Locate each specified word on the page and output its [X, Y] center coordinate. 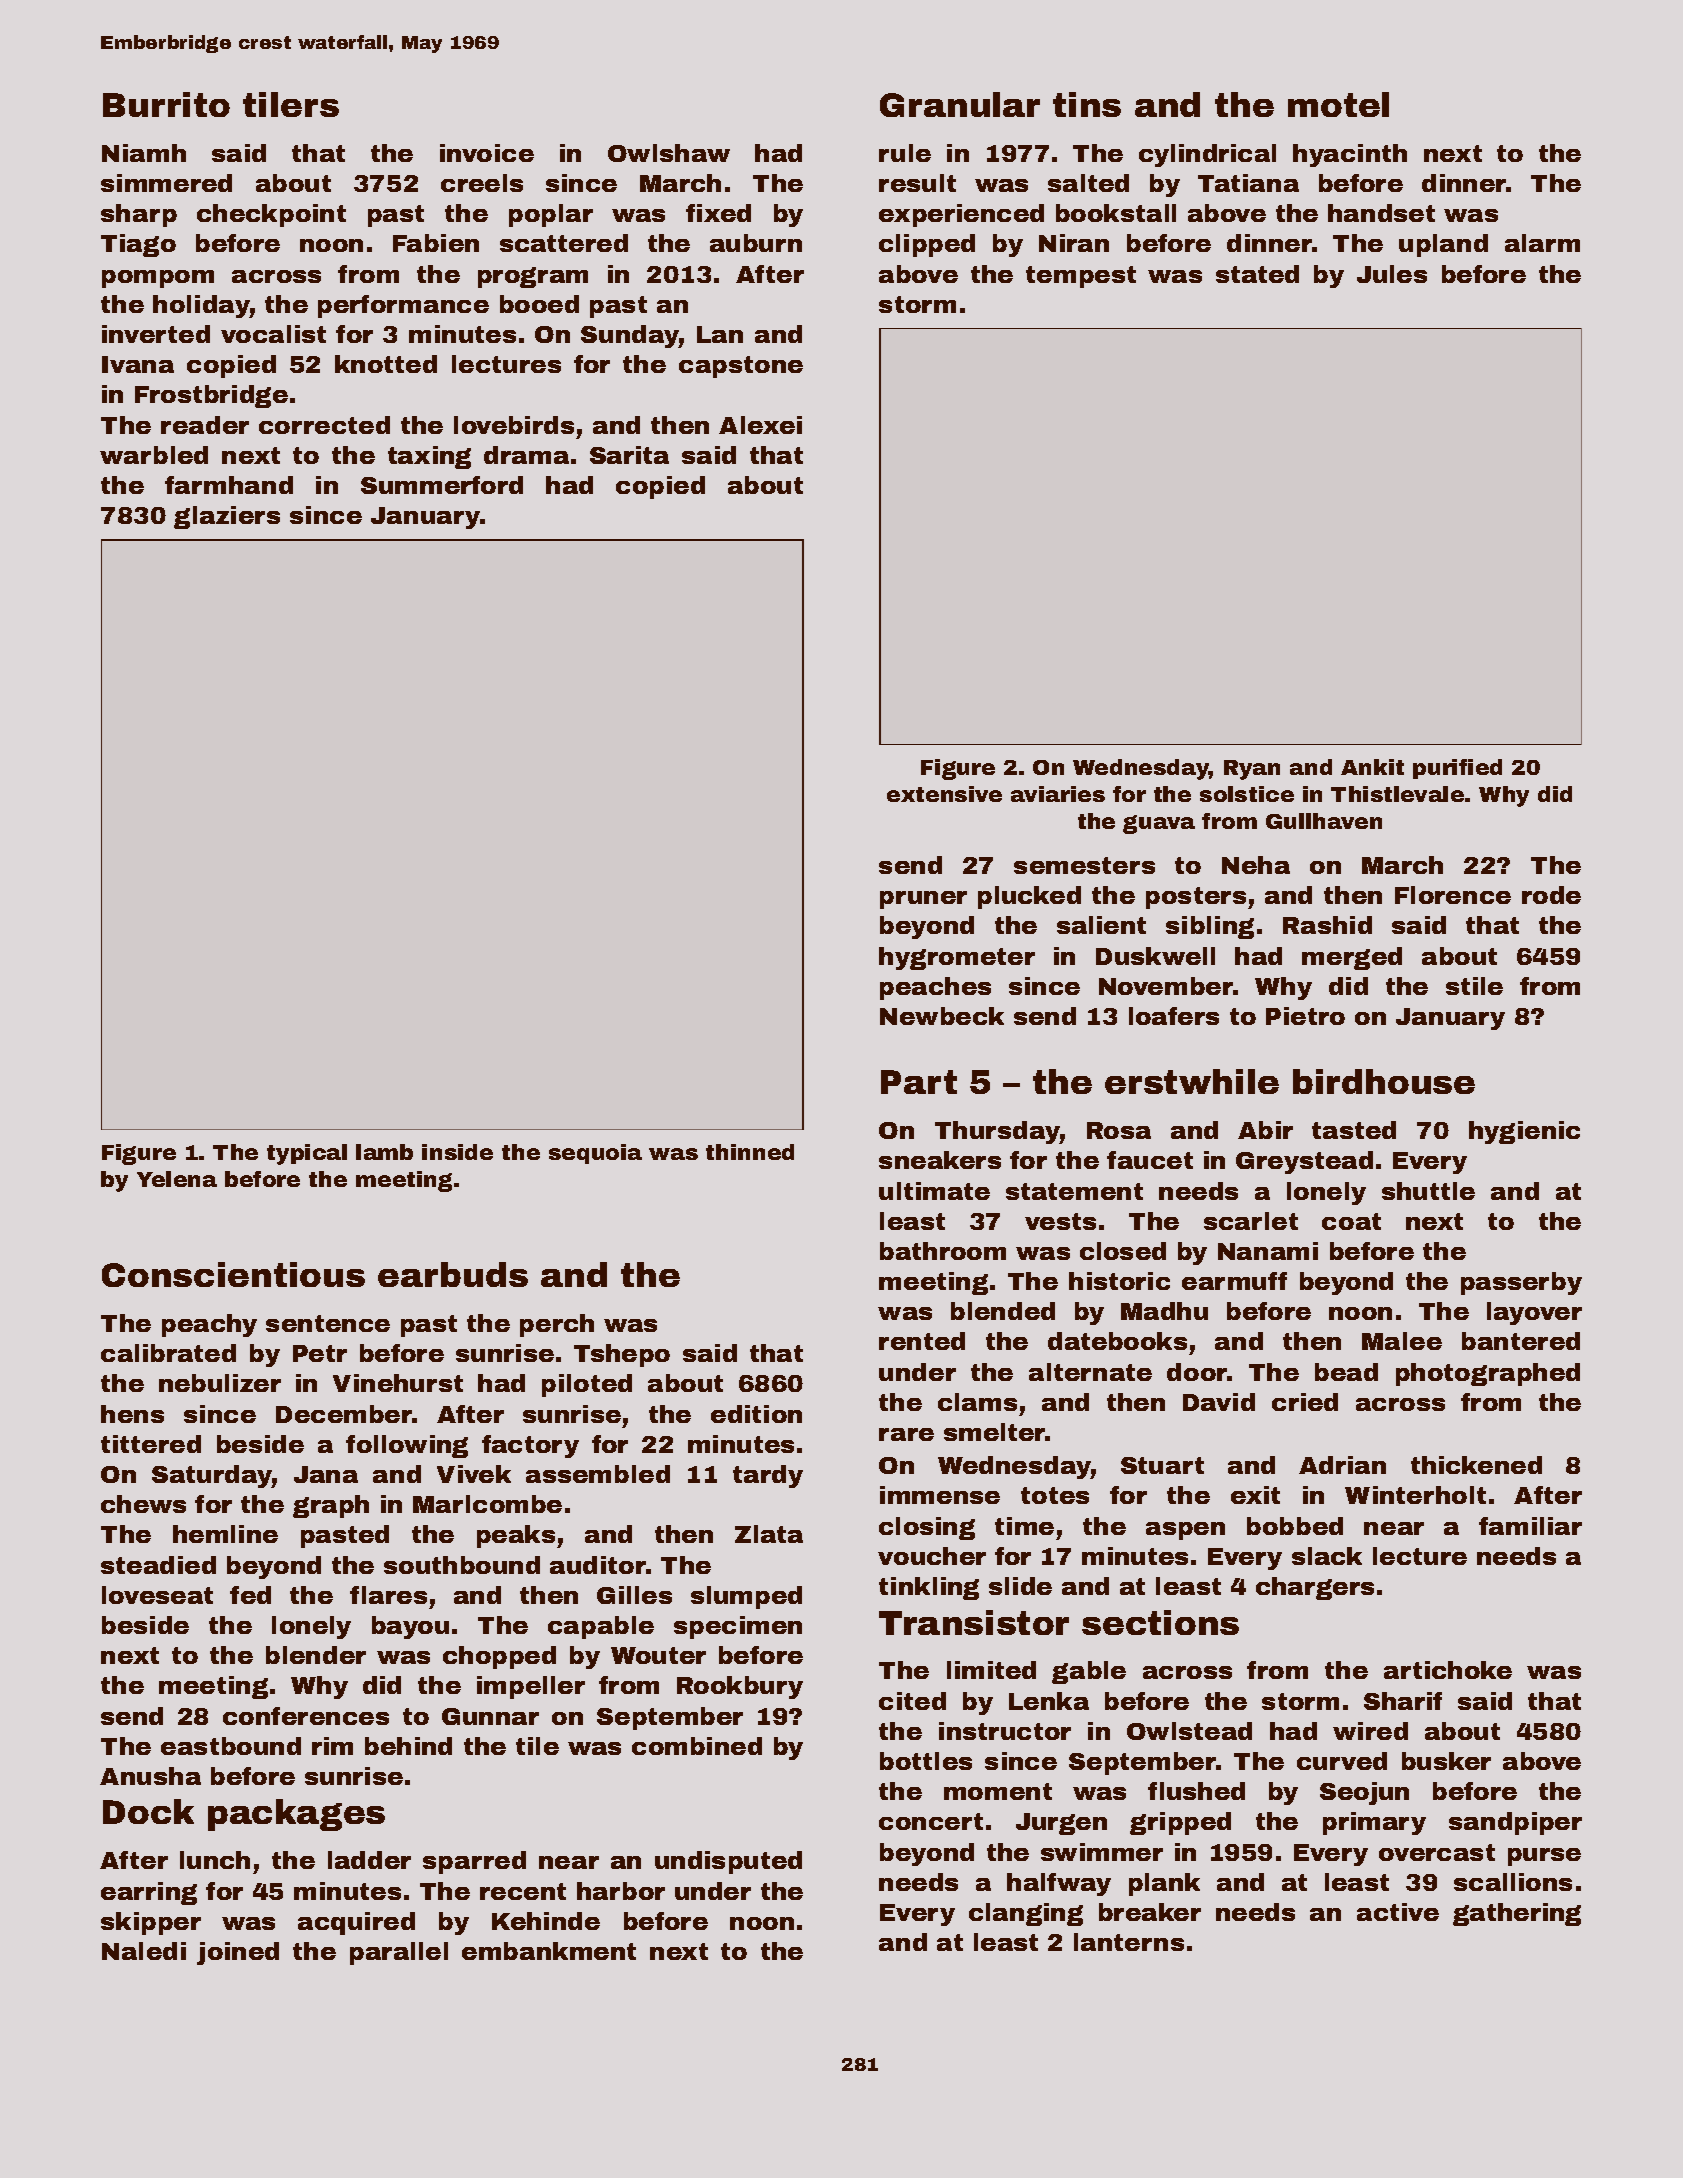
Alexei [760, 425]
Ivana [138, 364]
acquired [356, 1923]
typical [307, 1154]
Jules [1392, 274]
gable [1089, 1672]
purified [1457, 769]
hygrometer [957, 958]
